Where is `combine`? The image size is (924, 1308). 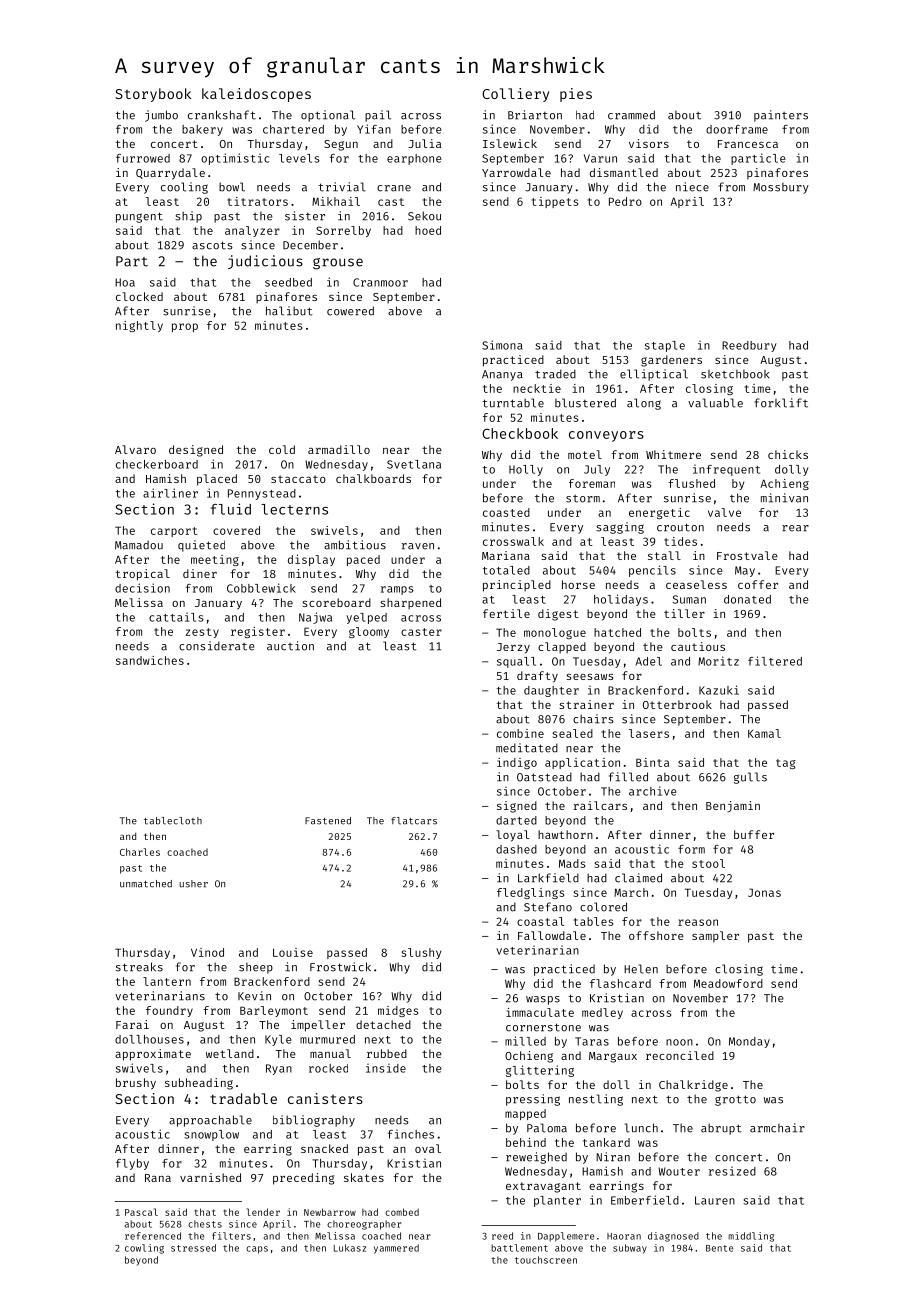 combine is located at coordinates (520, 733).
